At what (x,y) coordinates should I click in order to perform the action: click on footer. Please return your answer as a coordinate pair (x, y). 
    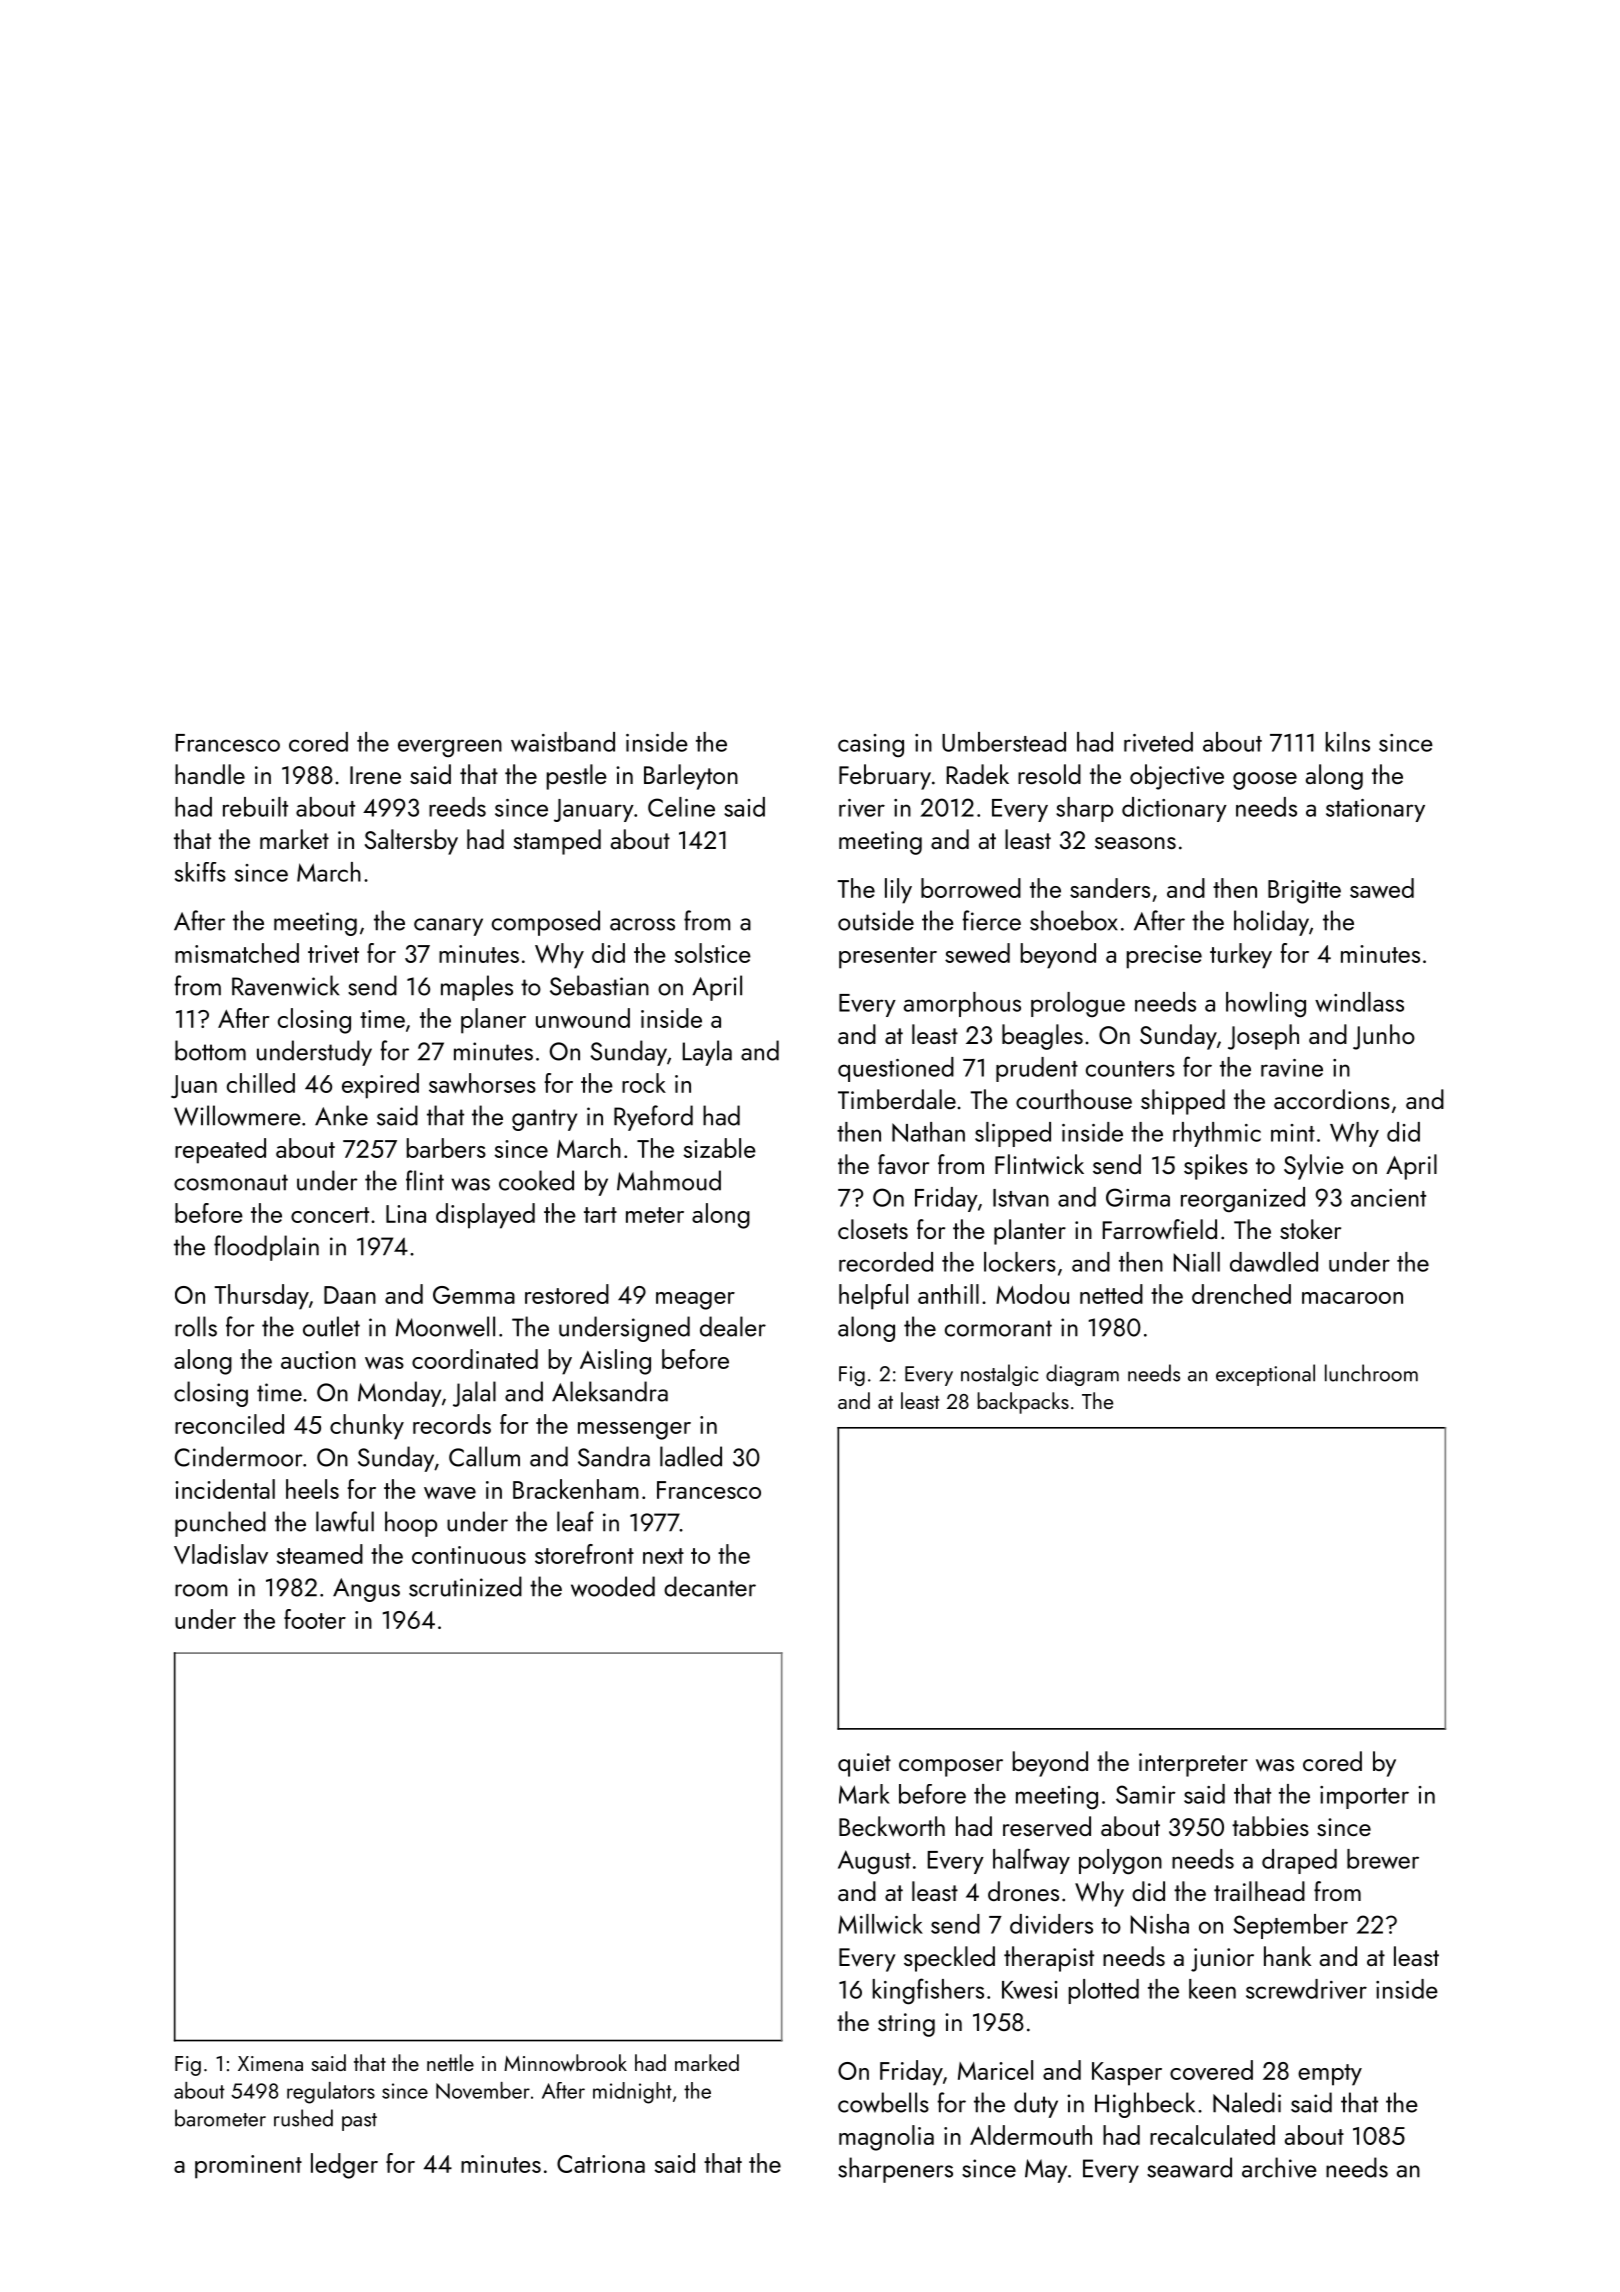
    Looking at the image, I should click on (315, 1619).
